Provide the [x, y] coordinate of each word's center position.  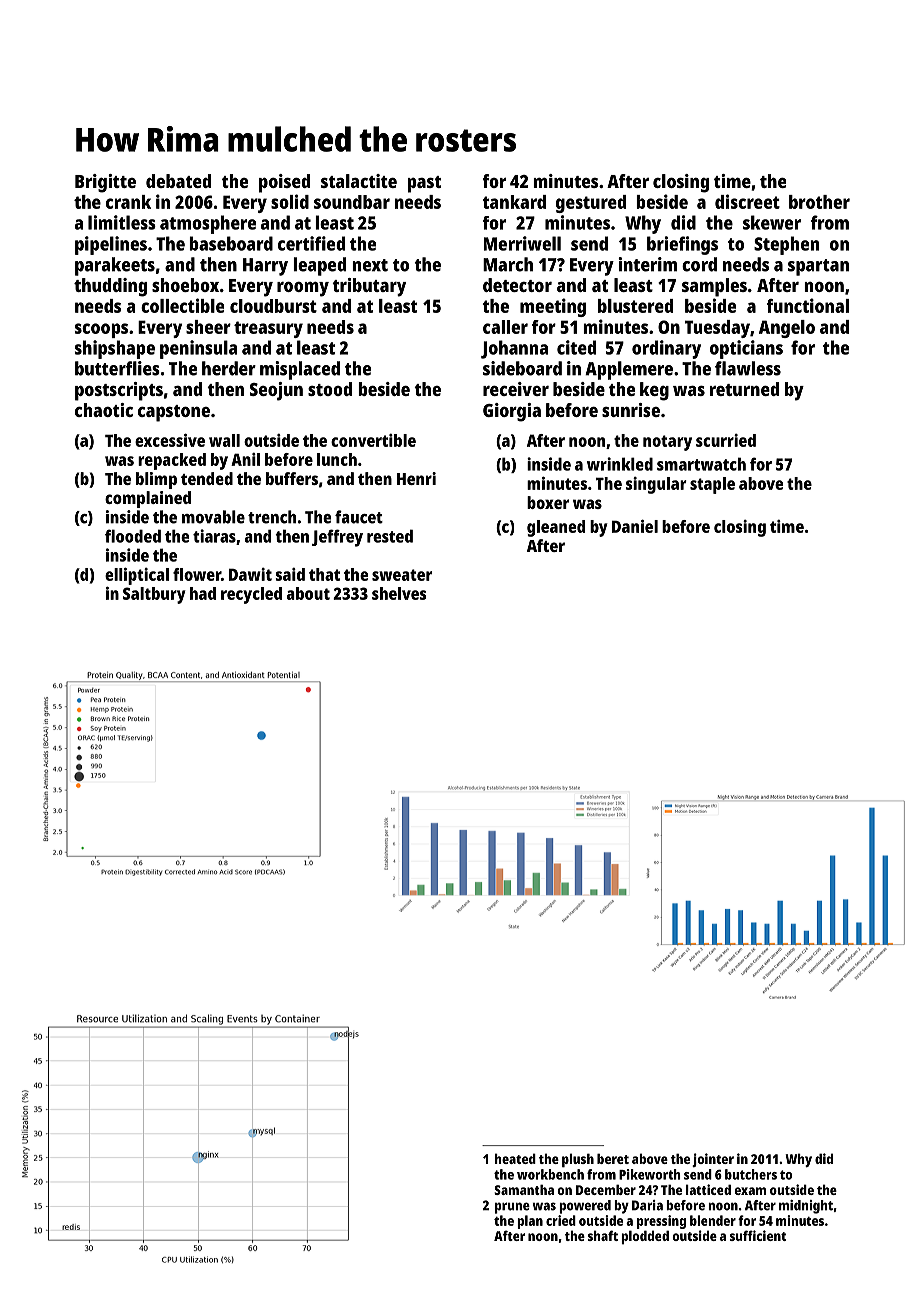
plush [578, 1160]
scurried [726, 440]
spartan [818, 267]
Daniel [635, 526]
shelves [399, 593]
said [290, 574]
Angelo [787, 329]
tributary [369, 287]
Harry [265, 267]
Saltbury [154, 595]
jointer [713, 1160]
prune [512, 1208]
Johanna [514, 349]
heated [515, 1158]
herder [229, 368]
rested [390, 536]
